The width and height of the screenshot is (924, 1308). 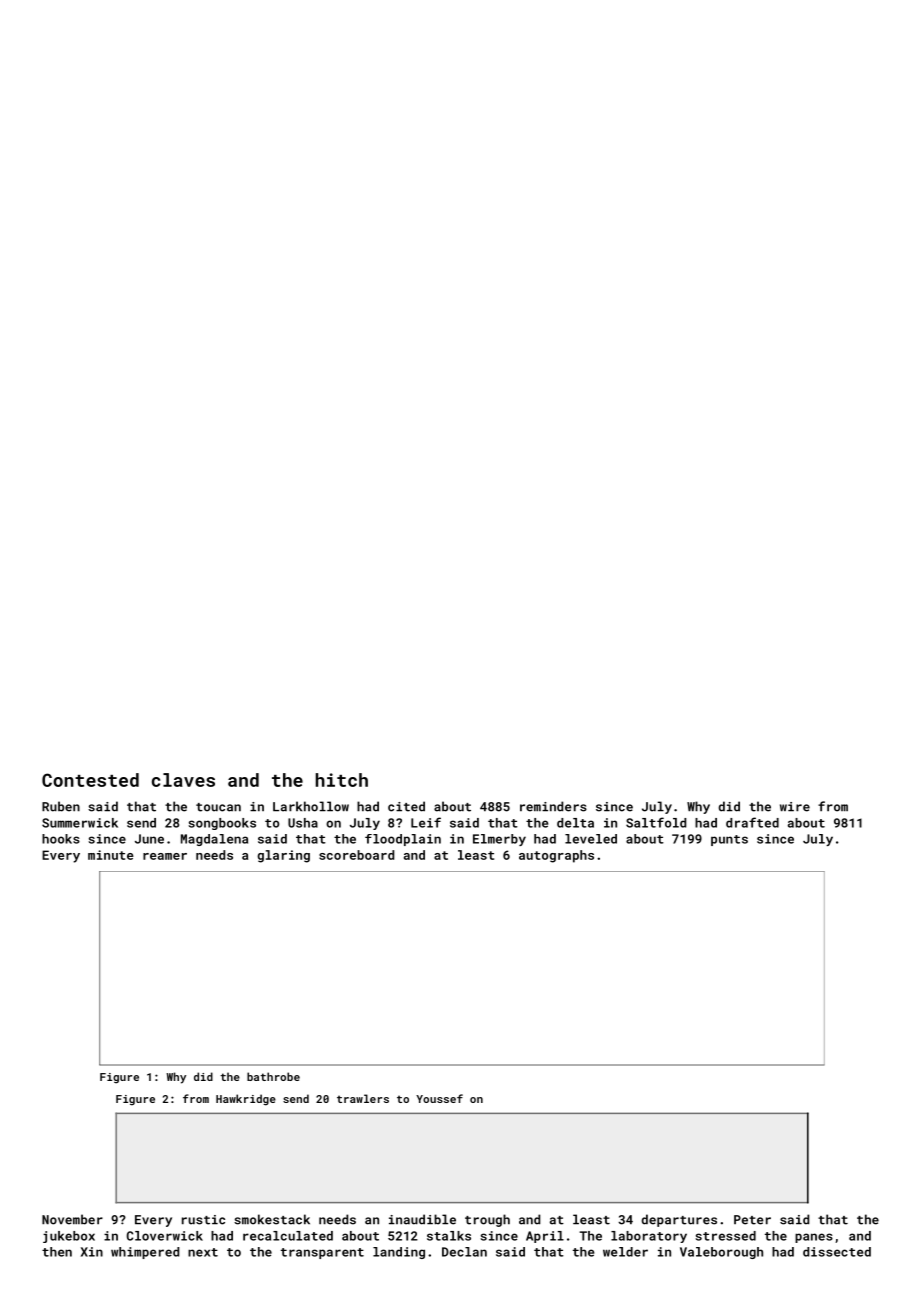 I want to click on wire, so click(x=795, y=807).
